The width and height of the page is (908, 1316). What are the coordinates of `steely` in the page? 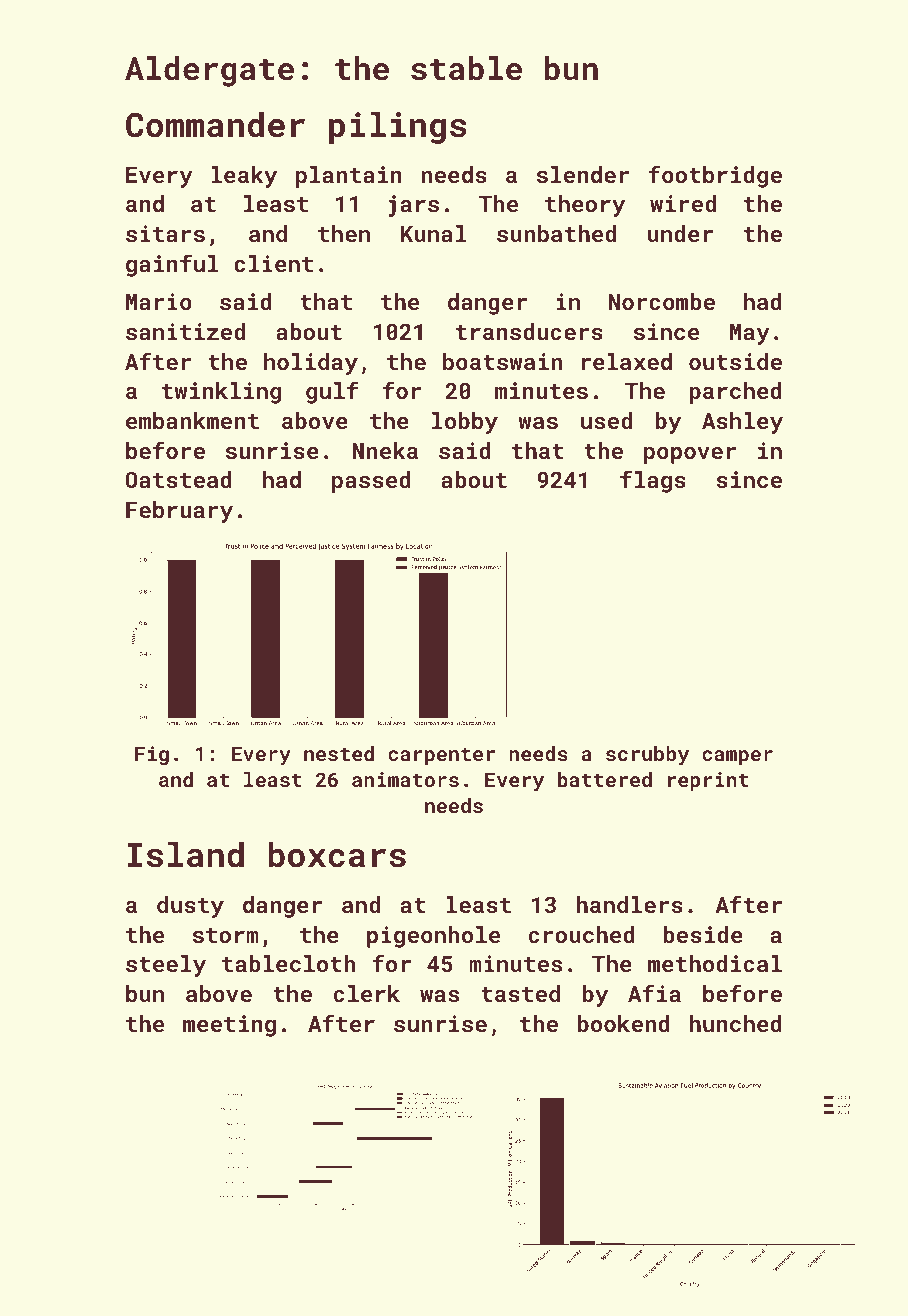 It's located at (166, 966).
